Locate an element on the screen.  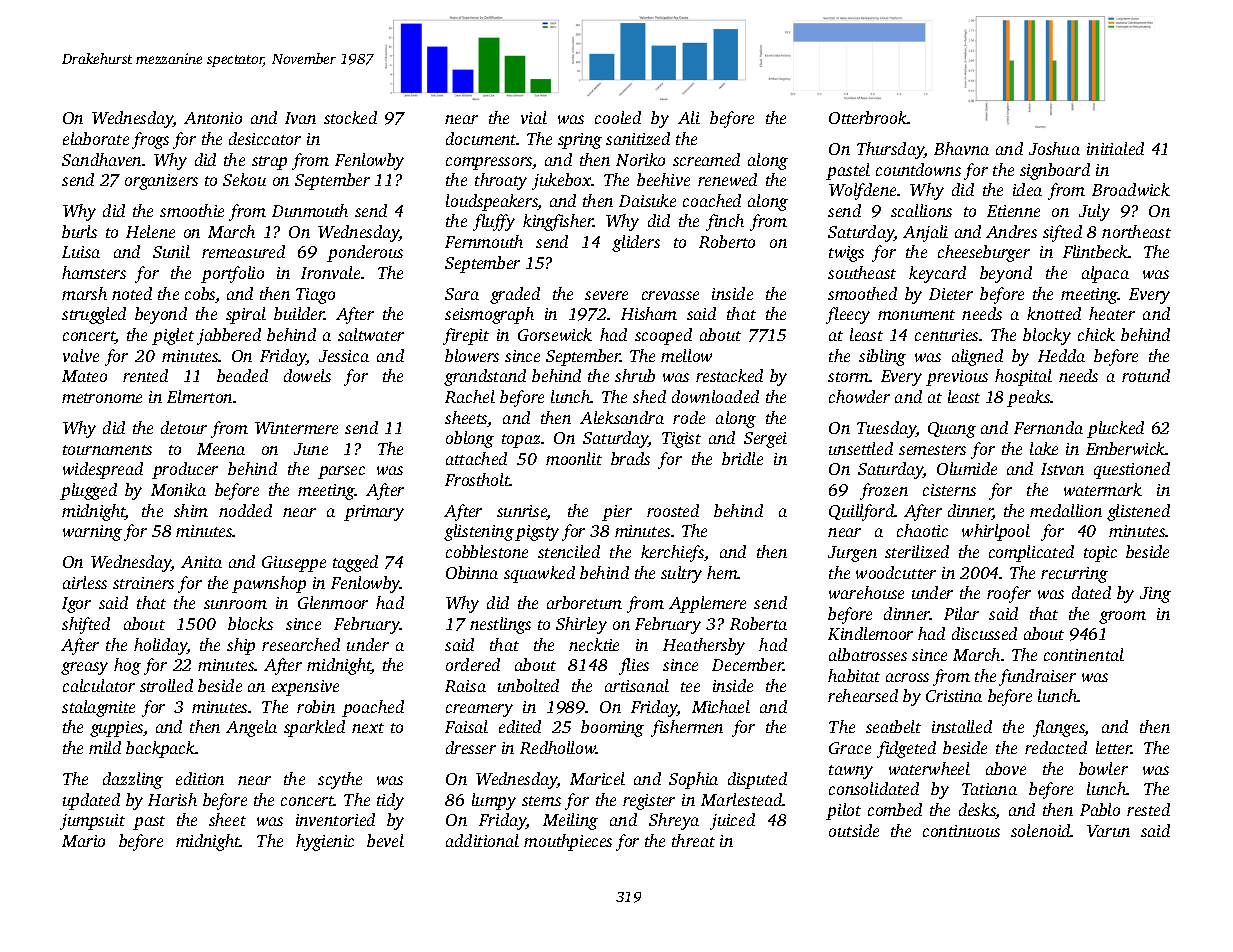
cobblestone is located at coordinates (487, 551).
